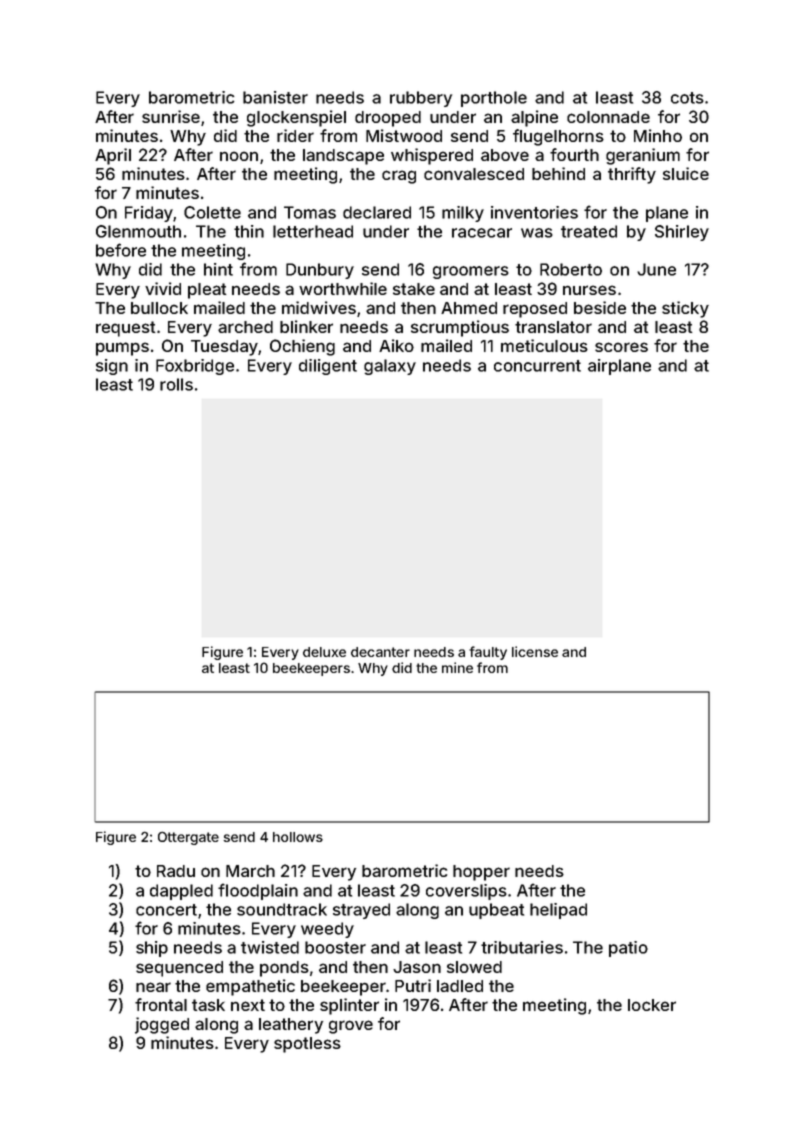 The image size is (804, 1141). Describe the element at coordinates (291, 1026) in the screenshot. I see `leathery` at that location.
